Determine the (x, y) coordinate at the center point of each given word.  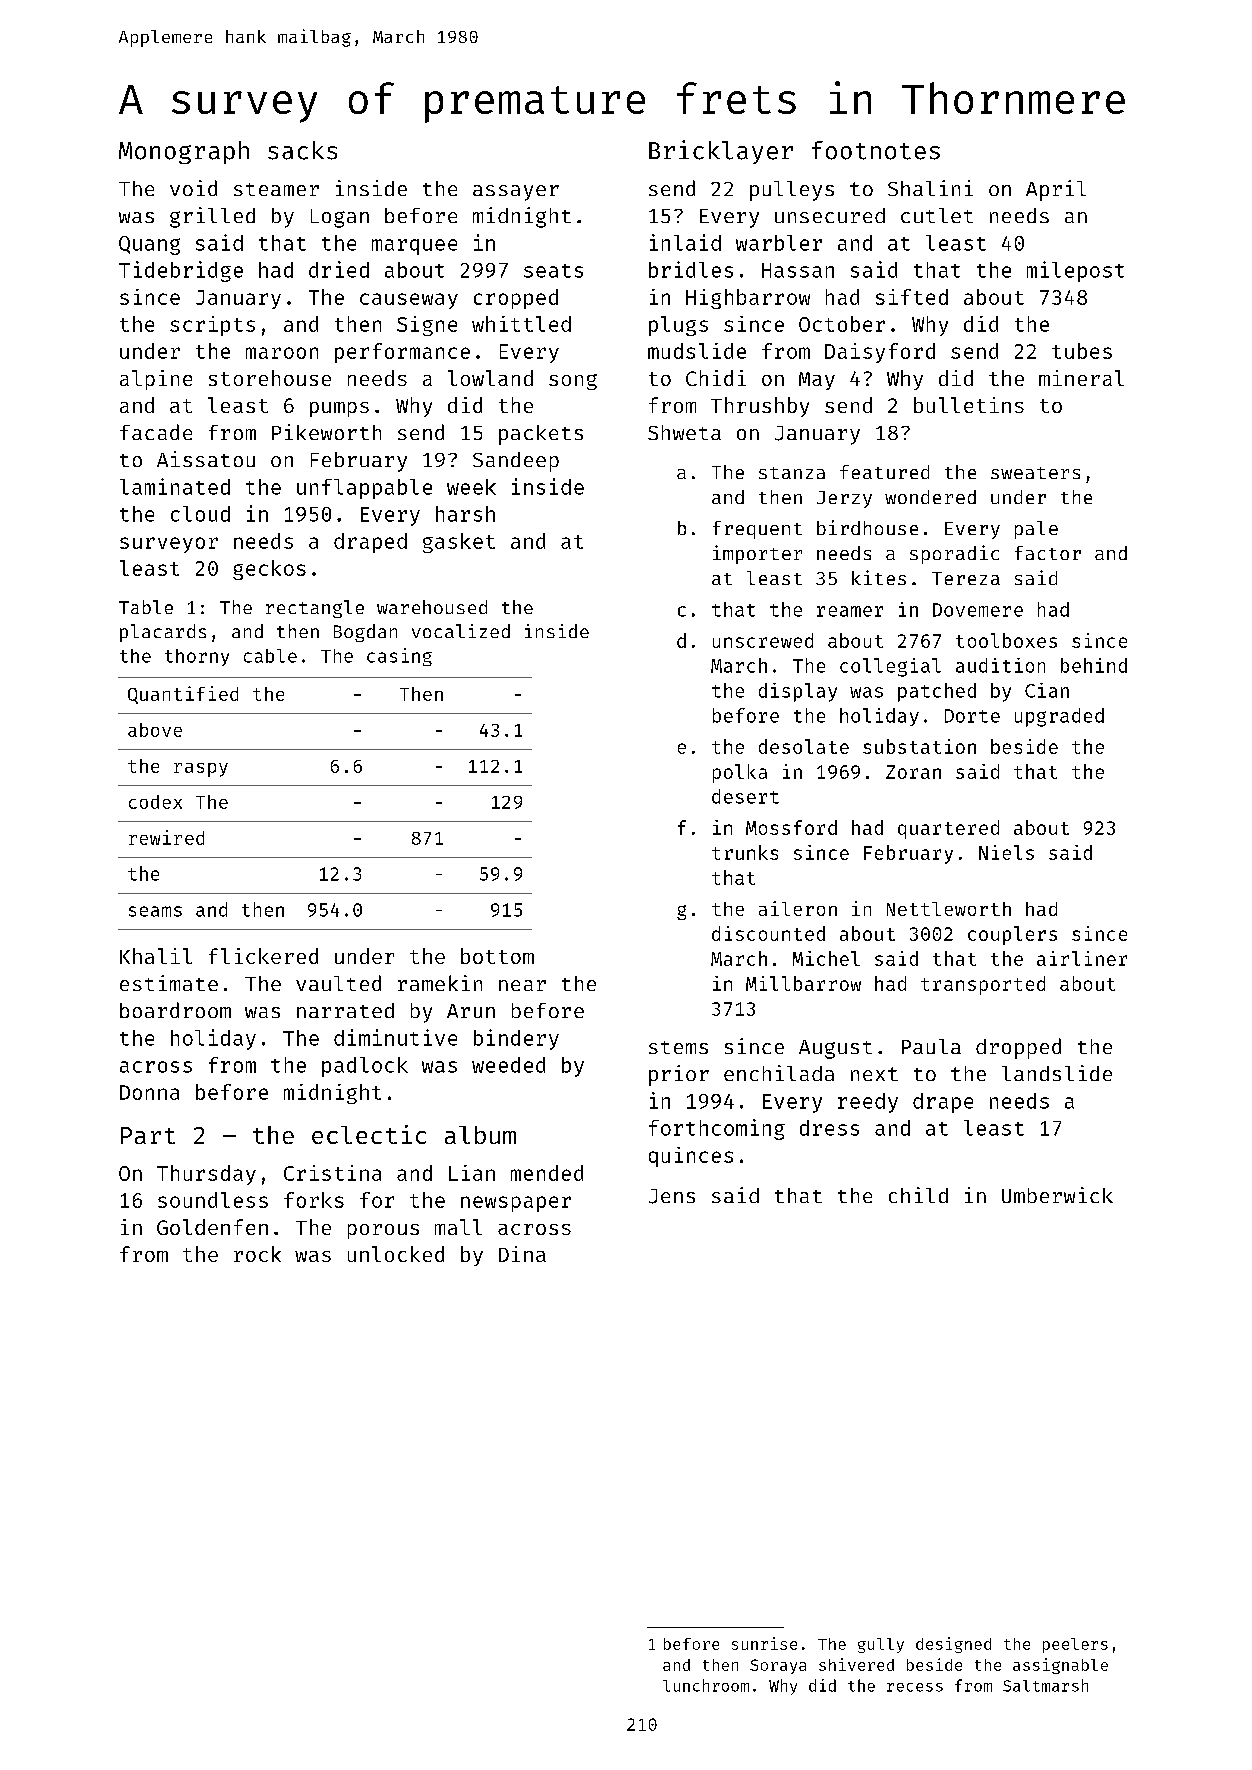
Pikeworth (326, 432)
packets (541, 435)
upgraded (1059, 717)
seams (155, 911)
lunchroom (706, 1685)
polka (740, 773)
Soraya (778, 1666)
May (817, 381)
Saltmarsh (1045, 1685)
